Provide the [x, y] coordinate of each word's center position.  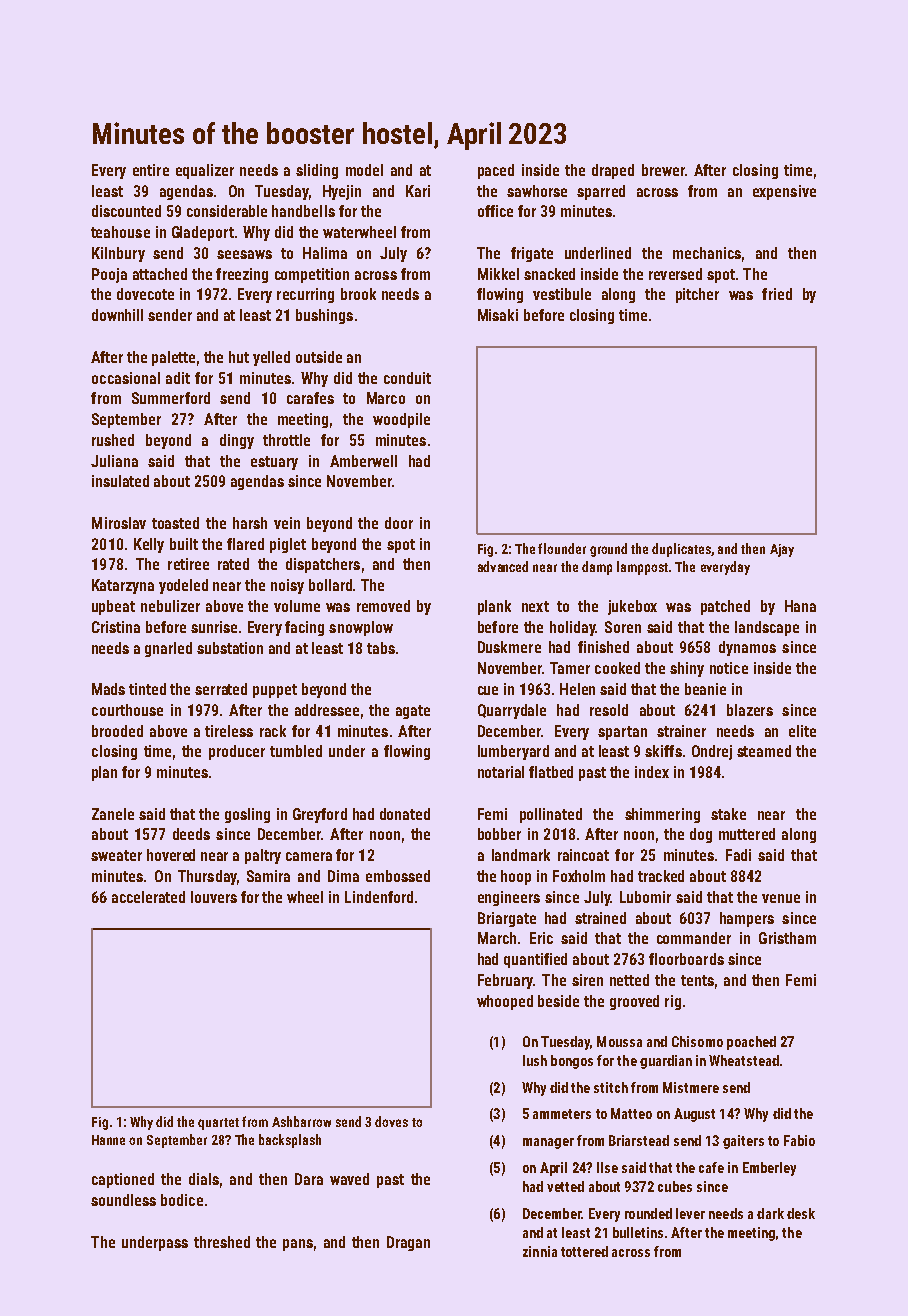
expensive [784, 192]
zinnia [540, 1251]
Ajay [782, 550]
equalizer [205, 171]
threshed [222, 1242]
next [535, 606]
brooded [117, 731]
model [364, 170]
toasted [175, 523]
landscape [767, 628]
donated [405, 814]
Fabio [799, 1140]
